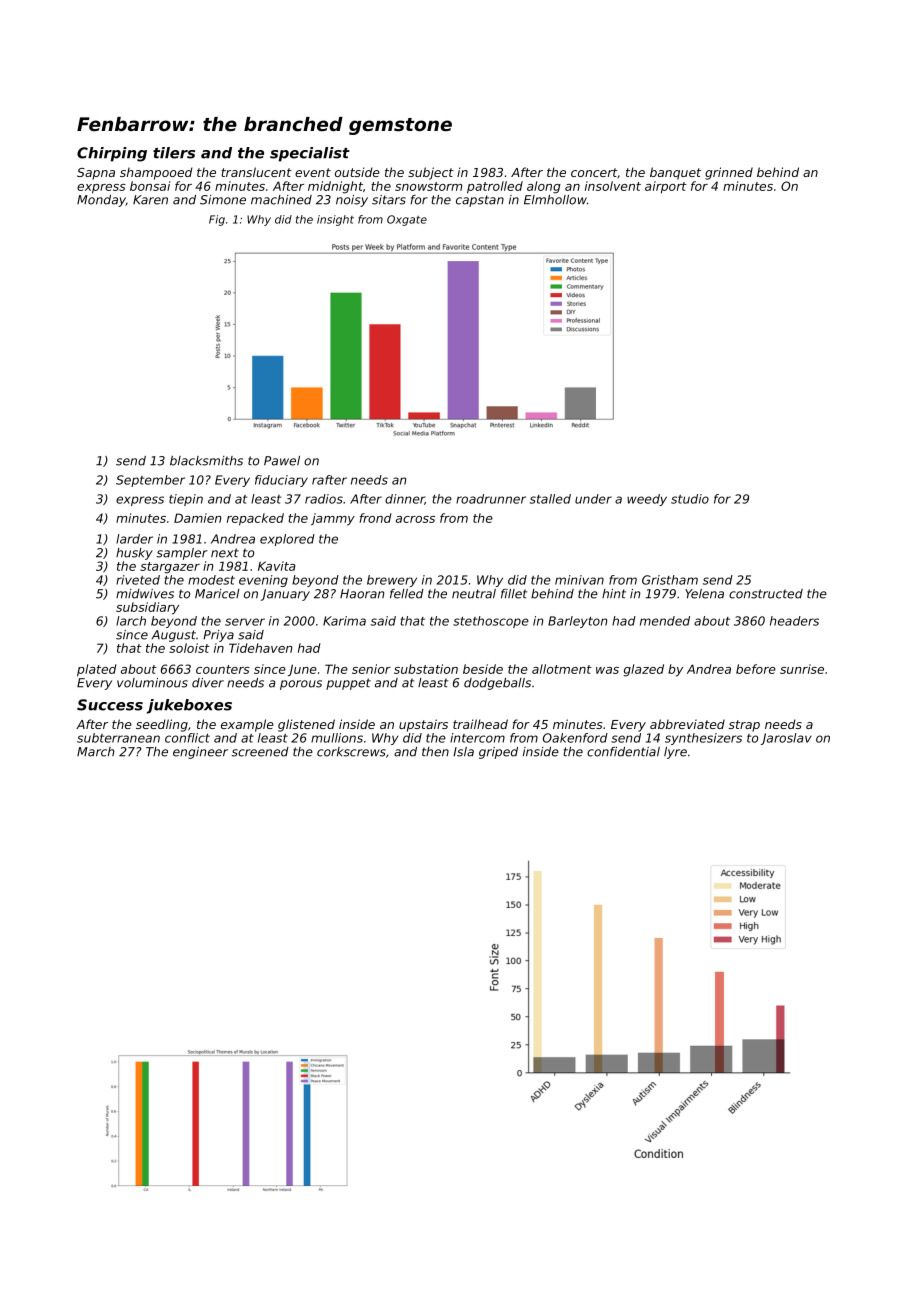  What do you see at coordinates (729, 173) in the screenshot?
I see `grinned` at bounding box center [729, 173].
